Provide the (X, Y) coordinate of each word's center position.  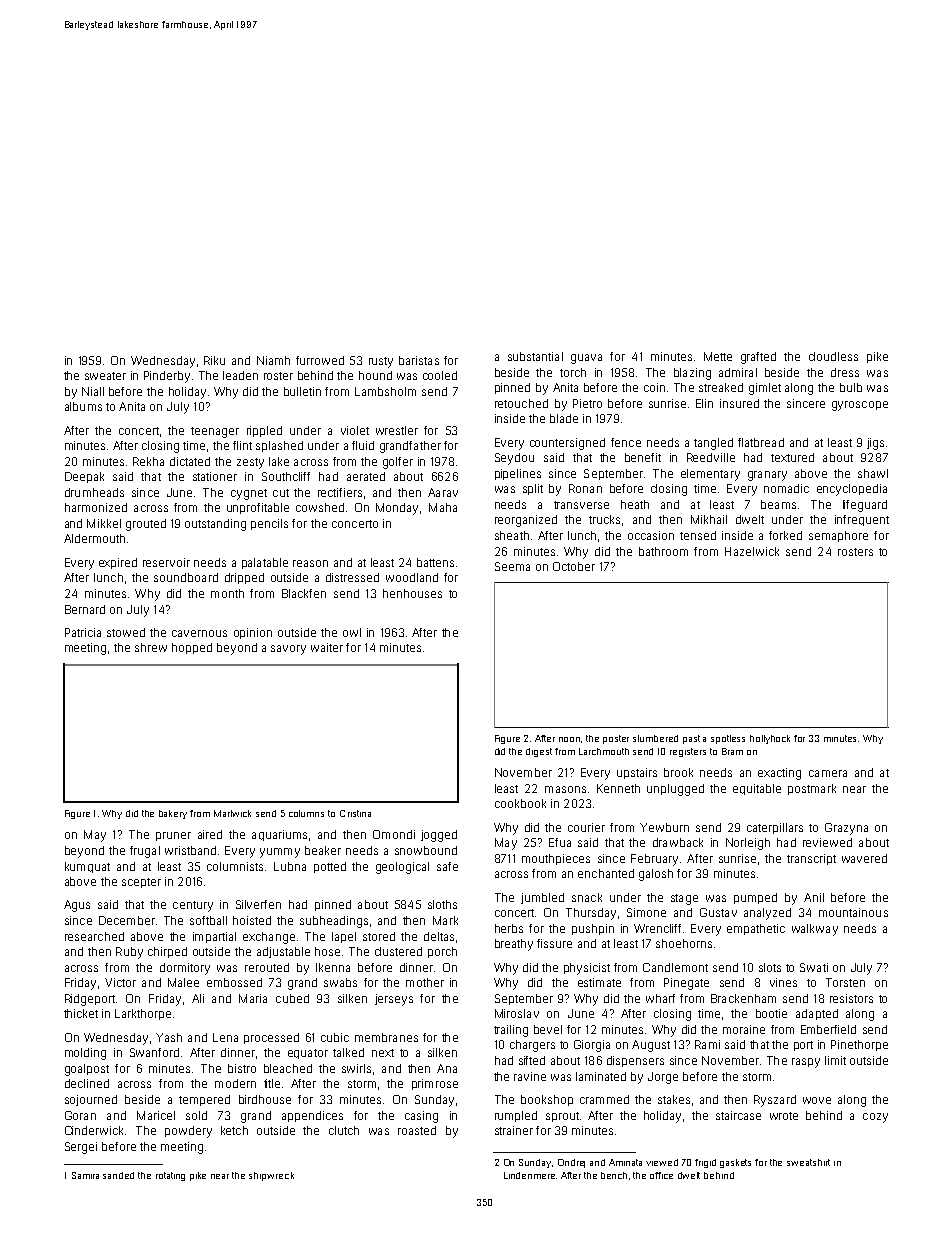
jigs (875, 444)
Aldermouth (94, 538)
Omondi (394, 834)
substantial (535, 356)
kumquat (87, 867)
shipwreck (271, 1176)
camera (828, 773)
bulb (851, 387)
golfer (398, 463)
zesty (250, 463)
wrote (784, 1116)
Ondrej (571, 1163)
